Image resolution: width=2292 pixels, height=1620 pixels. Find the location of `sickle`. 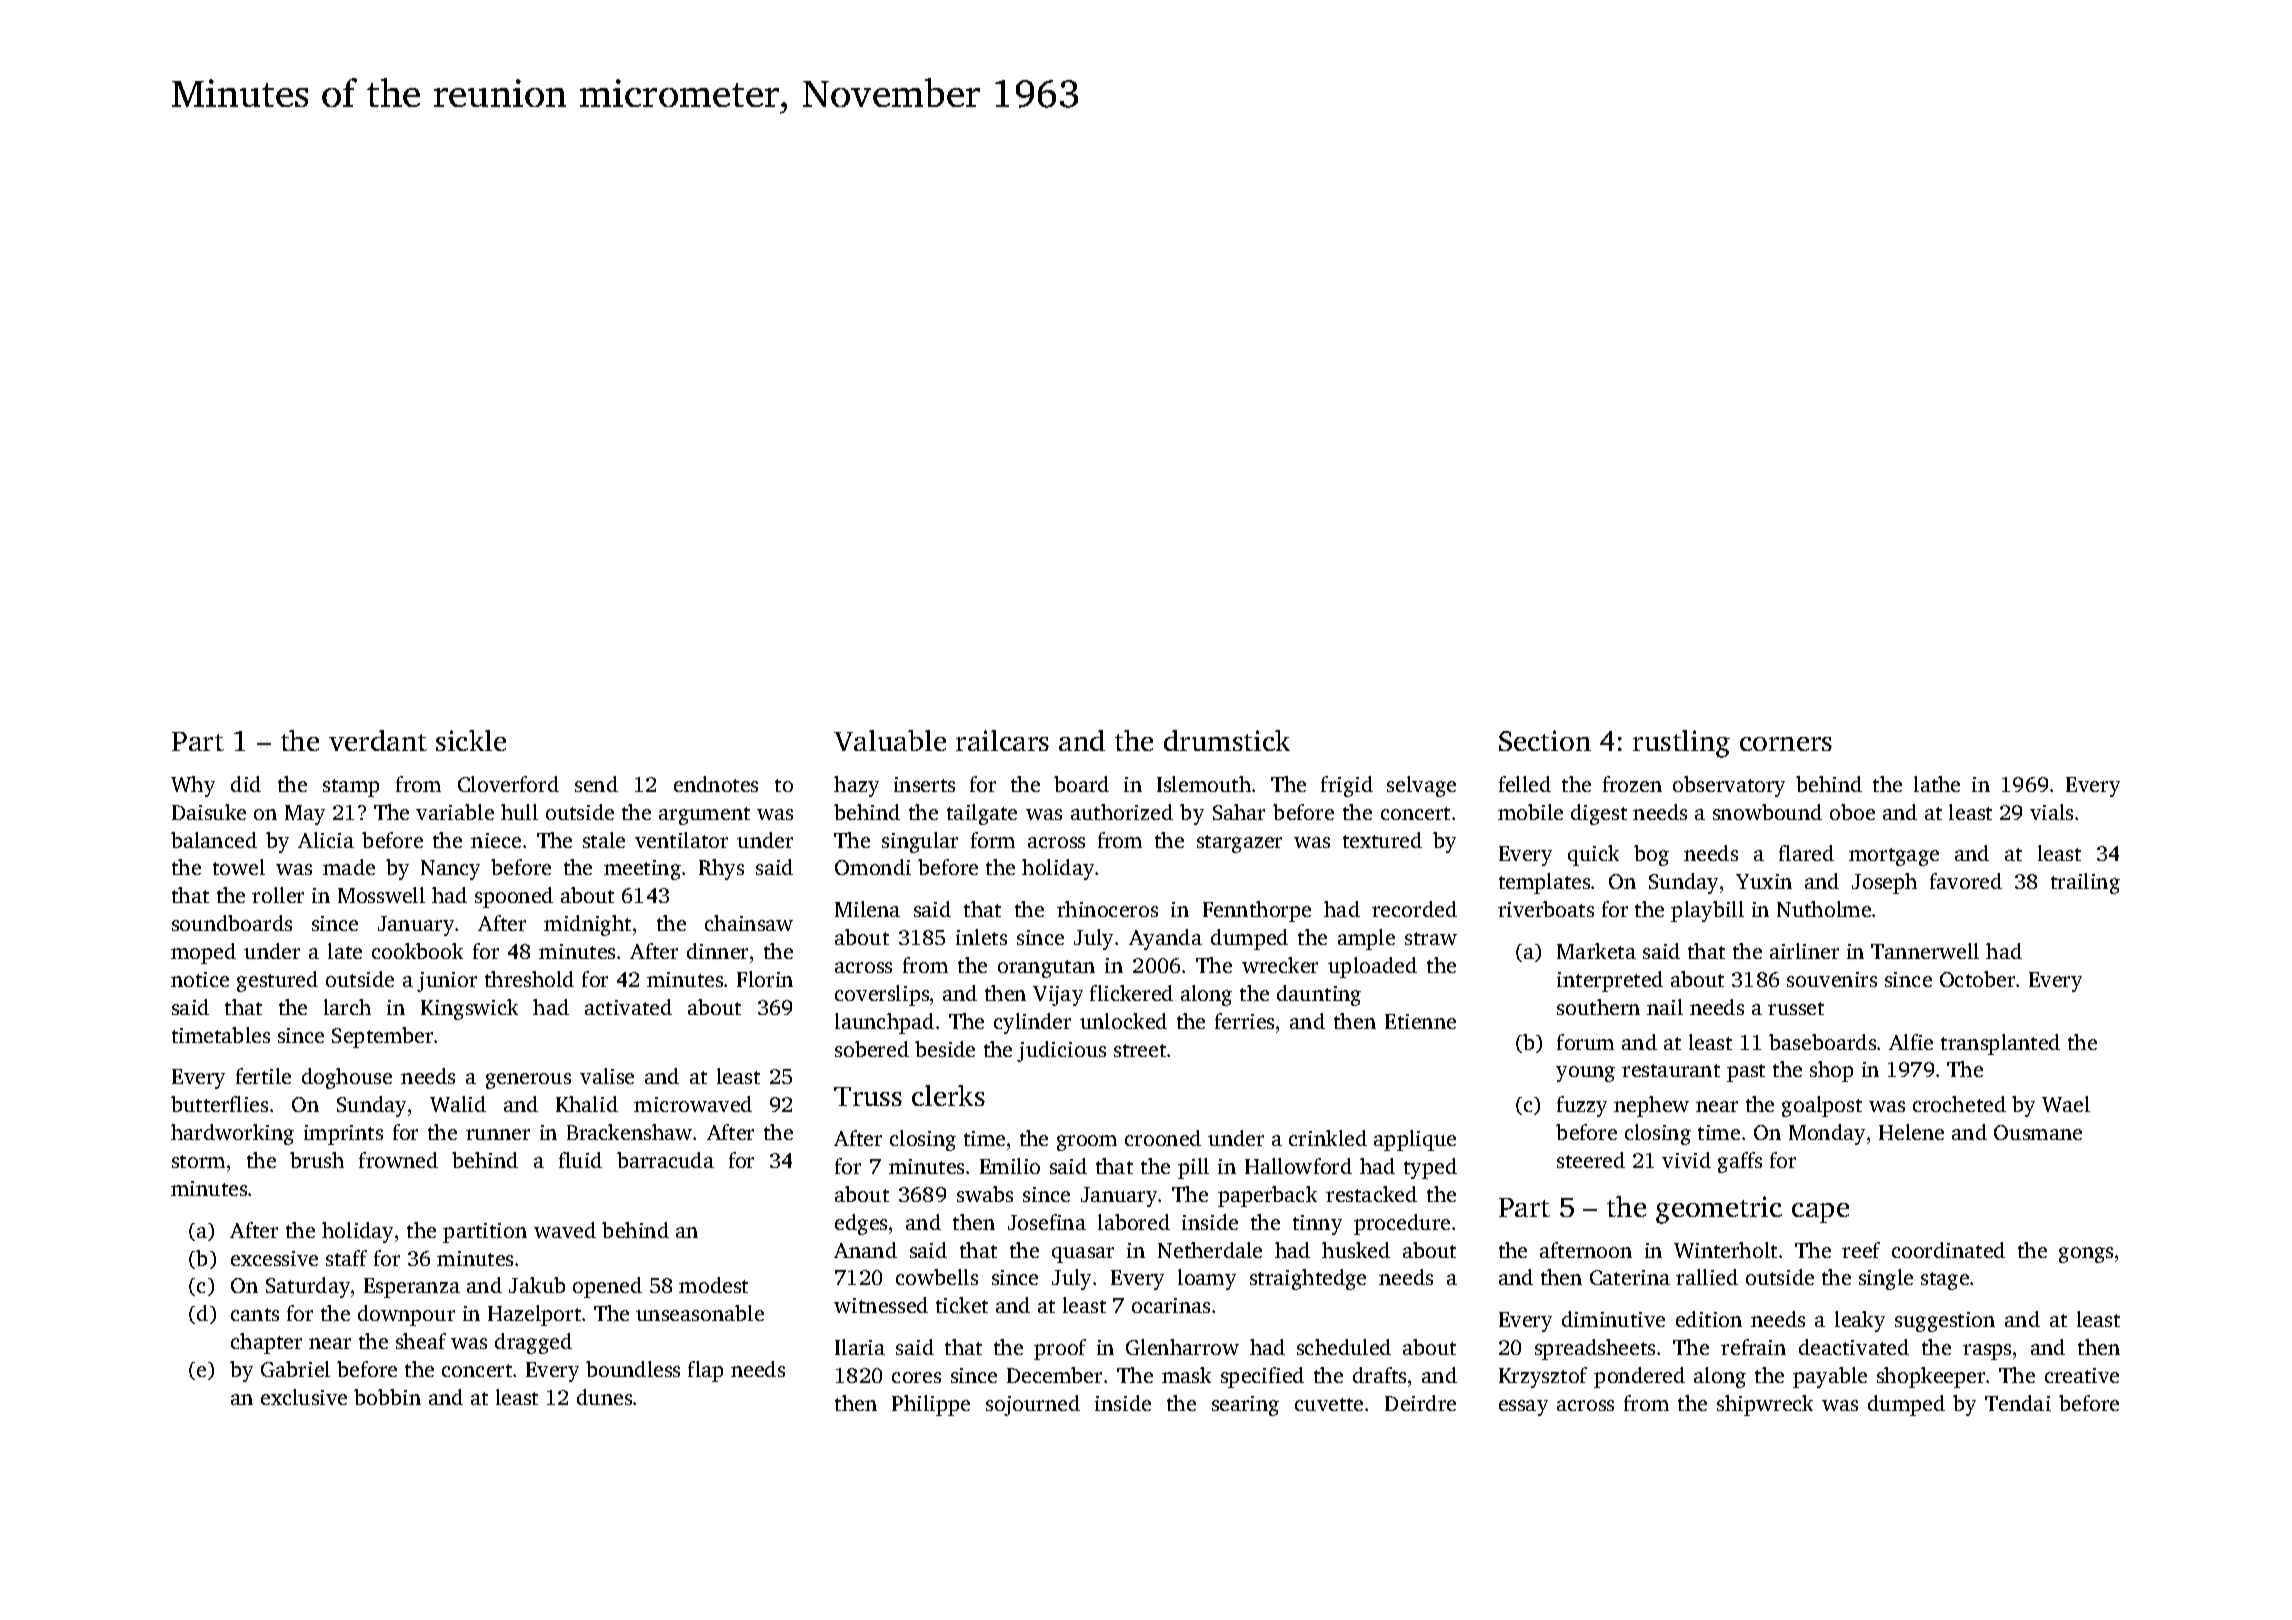

sickle is located at coordinates (471, 740).
